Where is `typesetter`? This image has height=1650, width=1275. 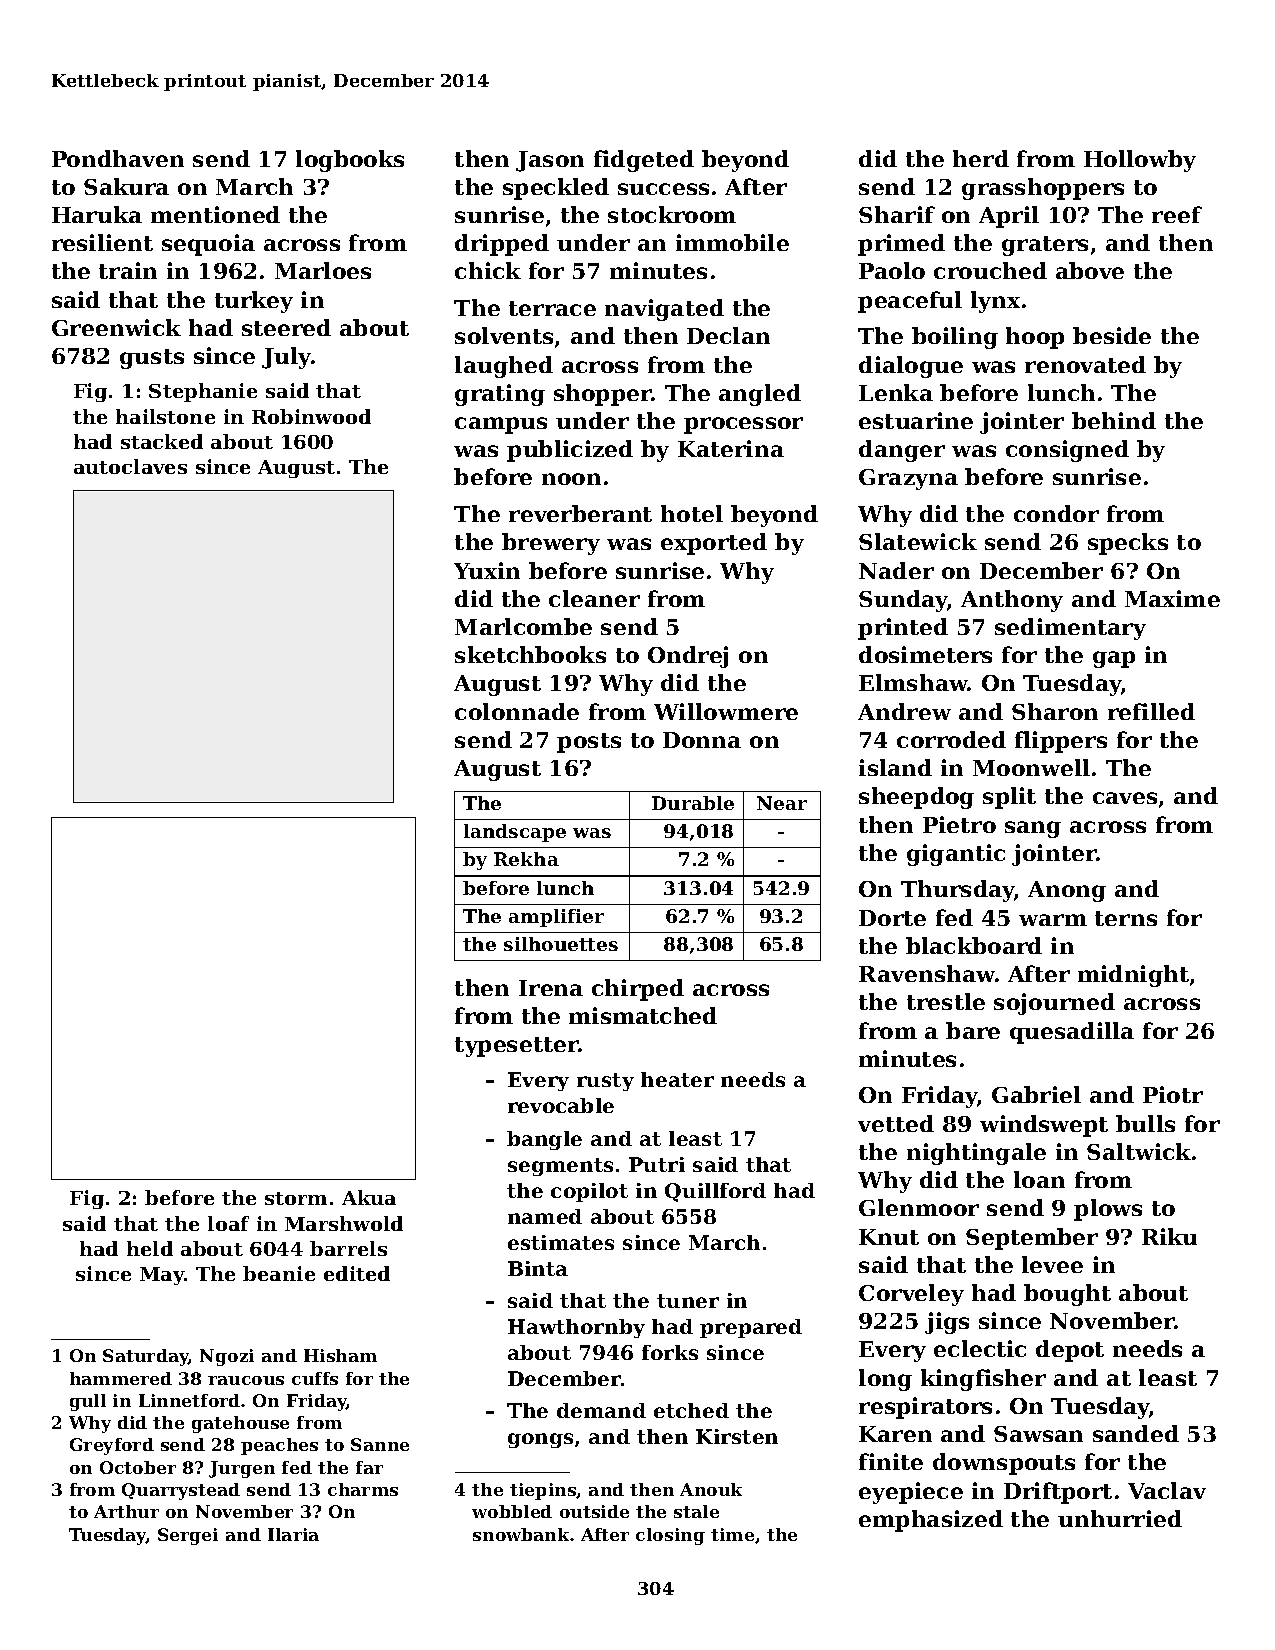
typesetter is located at coordinates (517, 1047).
